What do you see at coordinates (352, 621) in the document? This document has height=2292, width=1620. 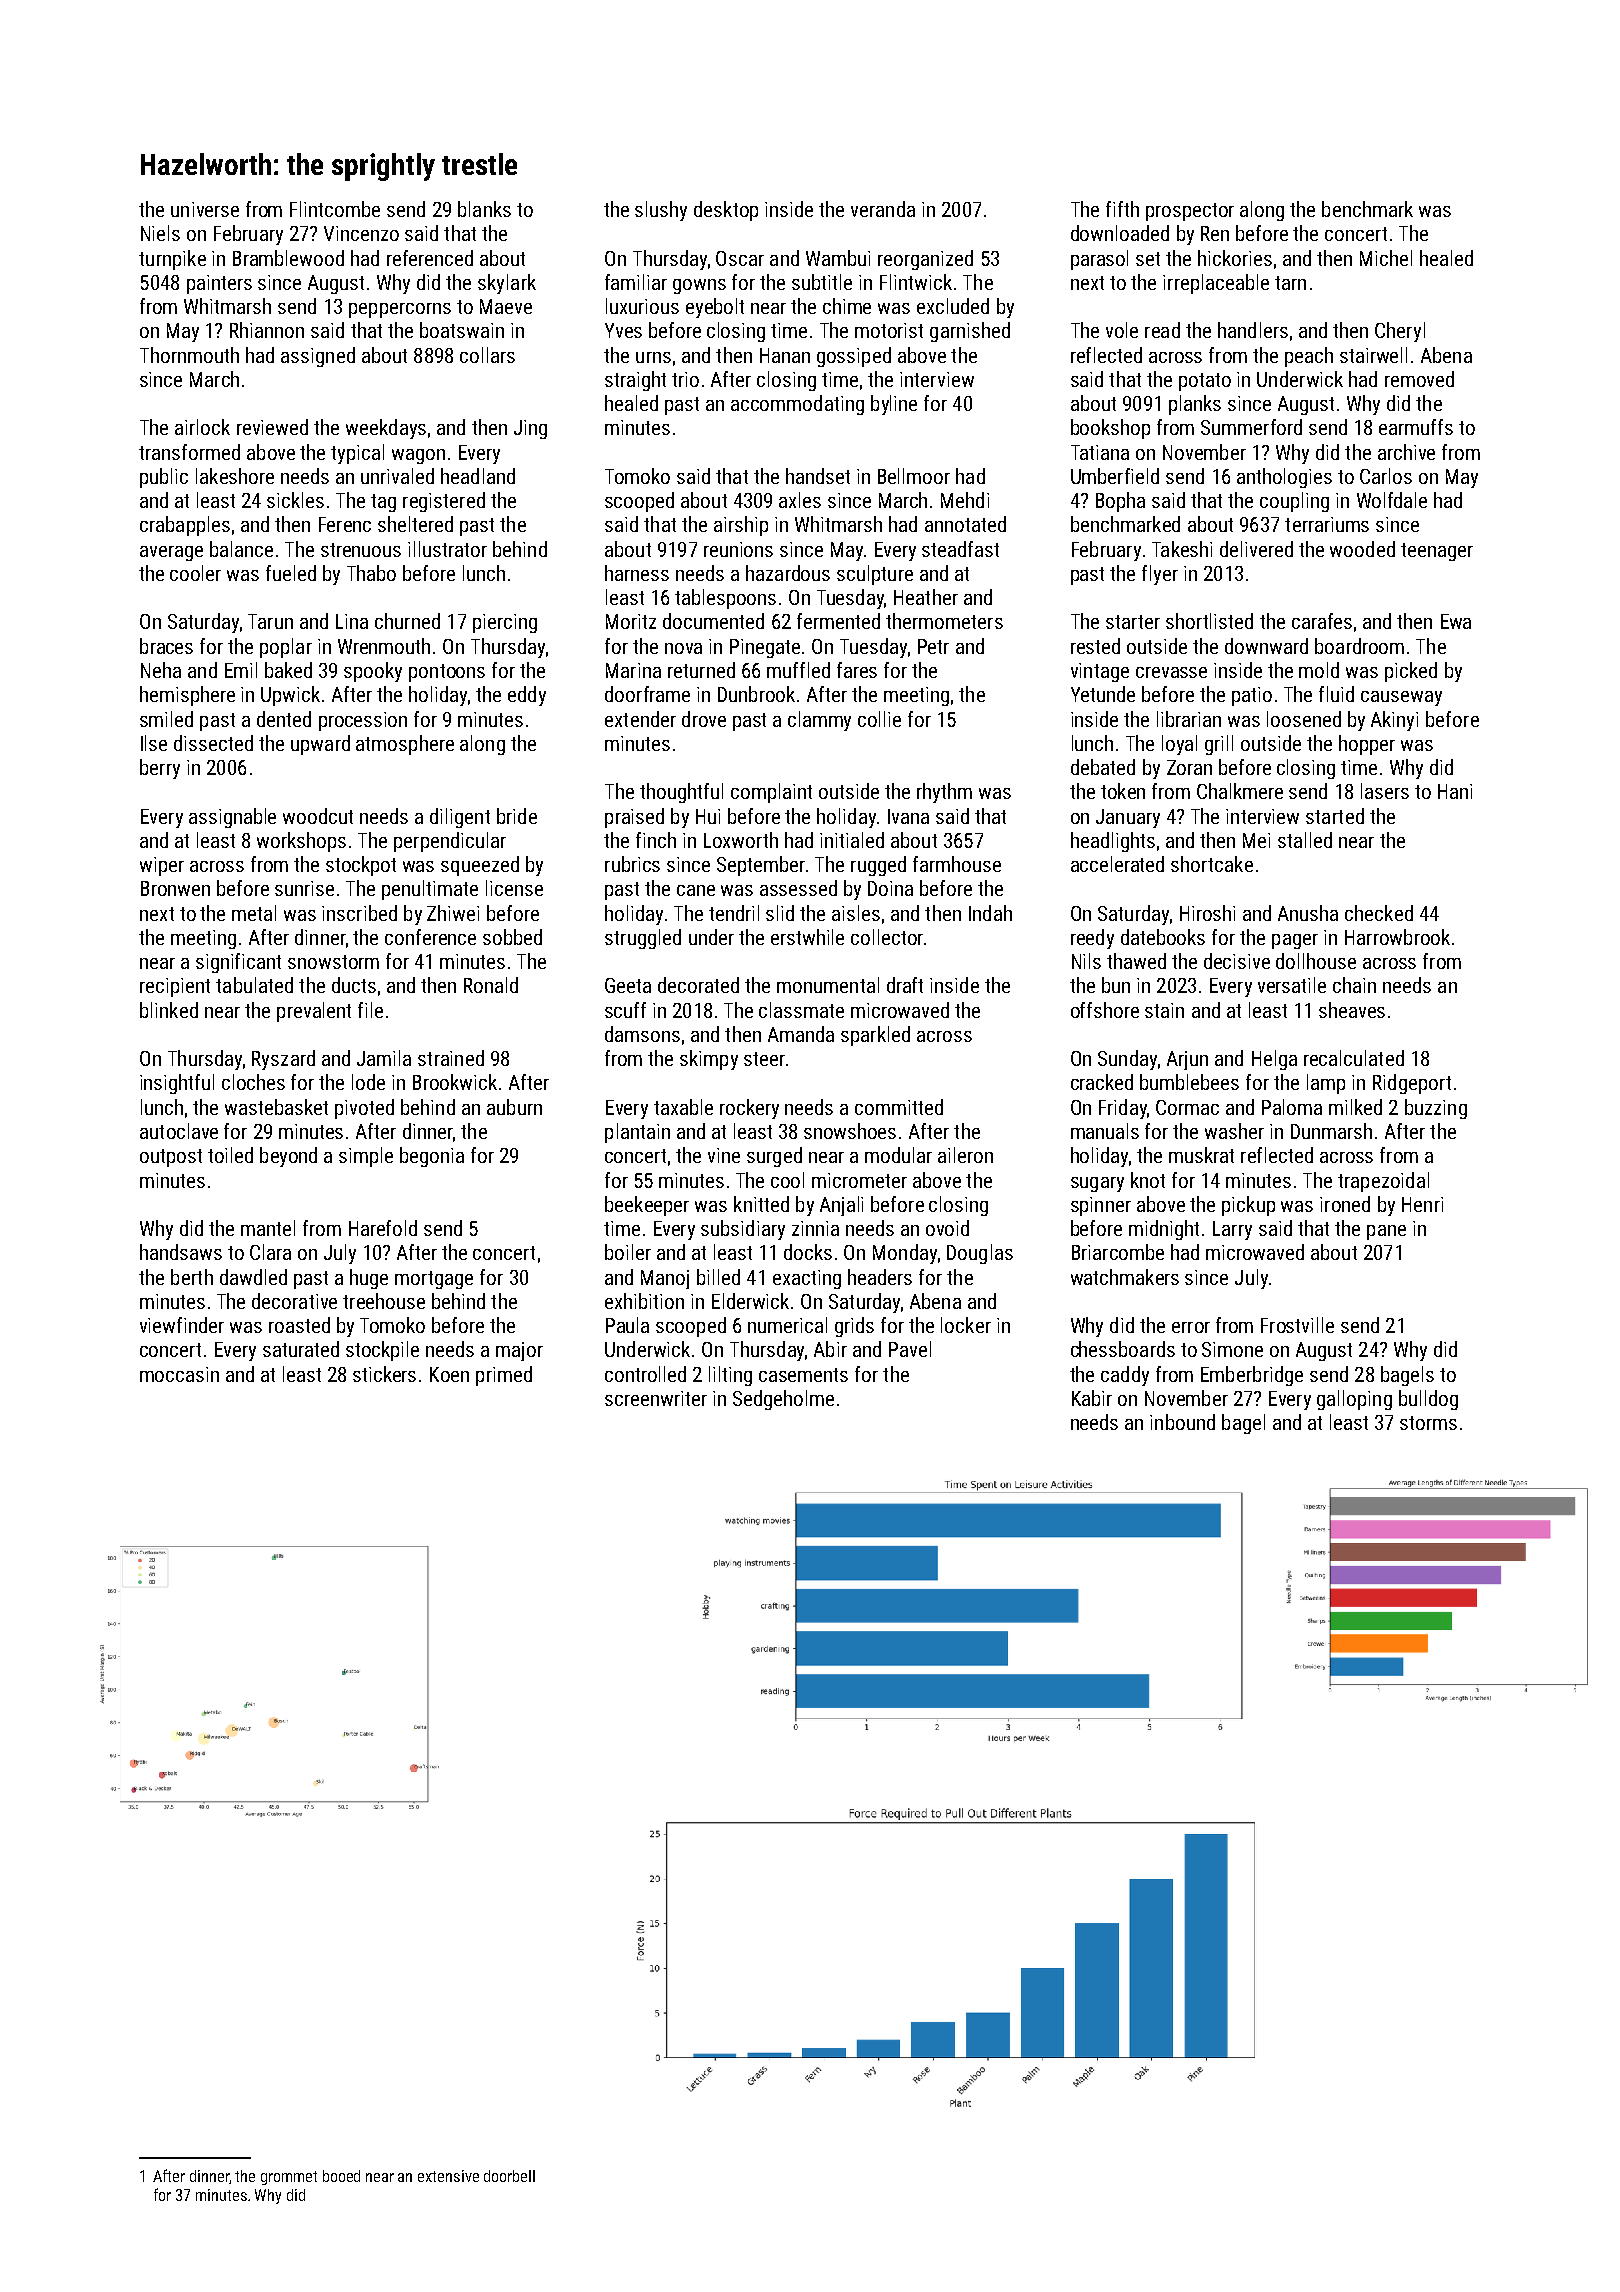 I see `Lina` at bounding box center [352, 621].
